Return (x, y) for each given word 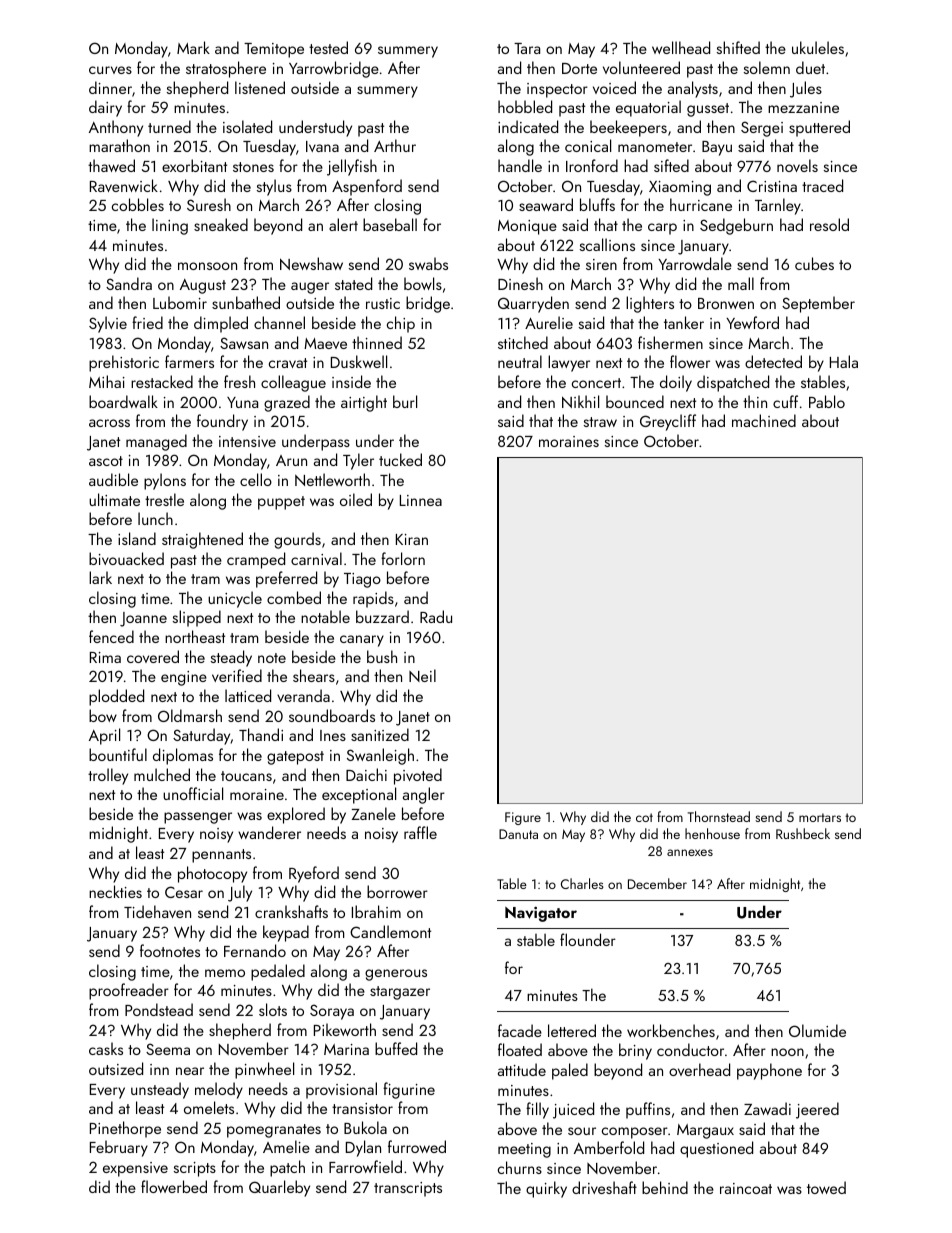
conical (588, 145)
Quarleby (279, 1188)
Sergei (762, 129)
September (818, 304)
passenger (198, 818)
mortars (820, 817)
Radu (436, 616)
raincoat (746, 1188)
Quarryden (533, 304)
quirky (546, 1189)
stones (253, 167)
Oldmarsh (190, 715)
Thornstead (719, 816)
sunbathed (246, 302)
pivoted (418, 776)
